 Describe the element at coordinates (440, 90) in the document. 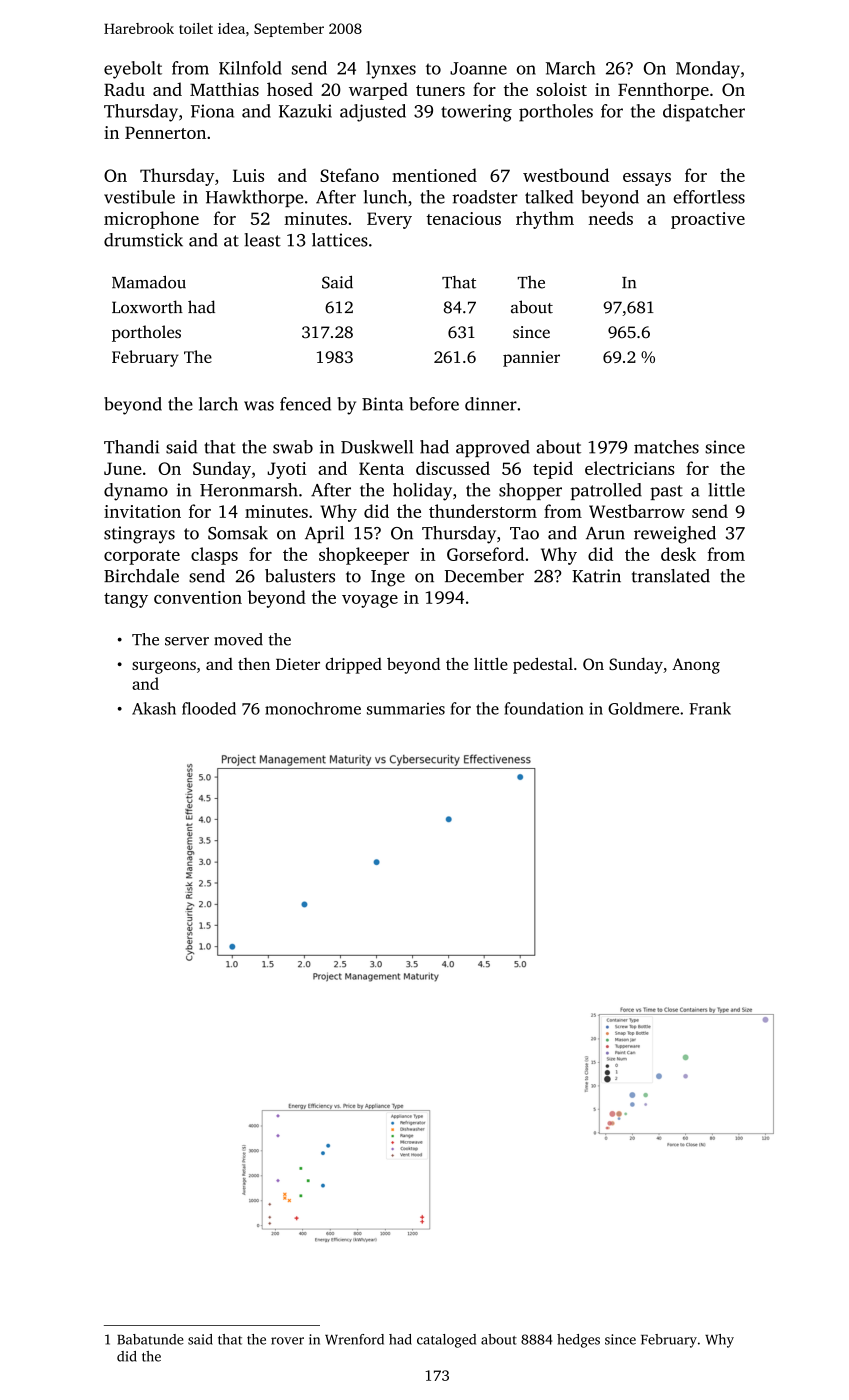

I see `tuners` at that location.
